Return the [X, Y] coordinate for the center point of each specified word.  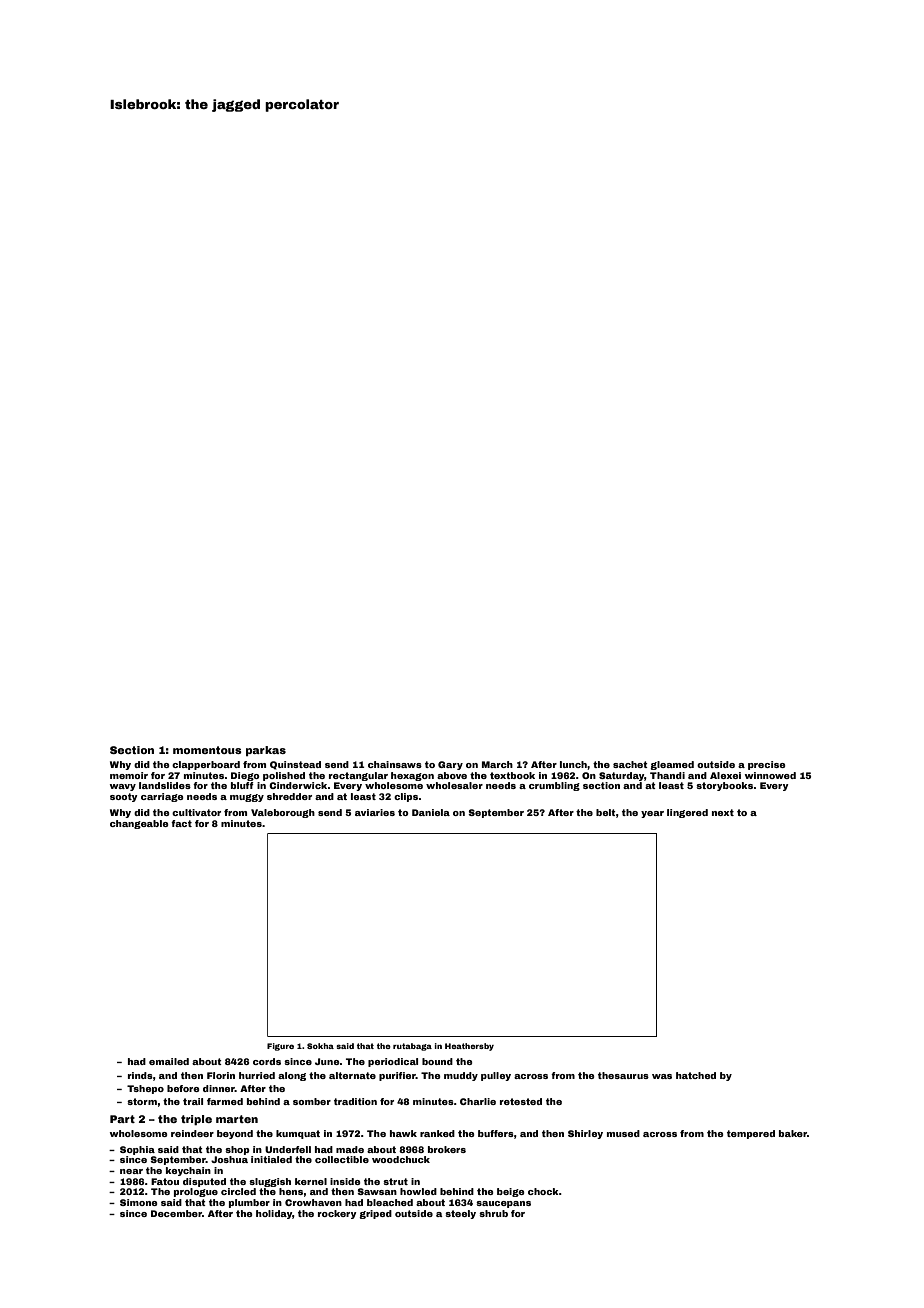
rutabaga [412, 1047]
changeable [139, 824]
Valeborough [283, 813]
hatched [696, 1075]
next [723, 812]
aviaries [375, 812]
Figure [280, 1047]
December [176, 1213]
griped [375, 1214]
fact [181, 823]
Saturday [622, 776]
